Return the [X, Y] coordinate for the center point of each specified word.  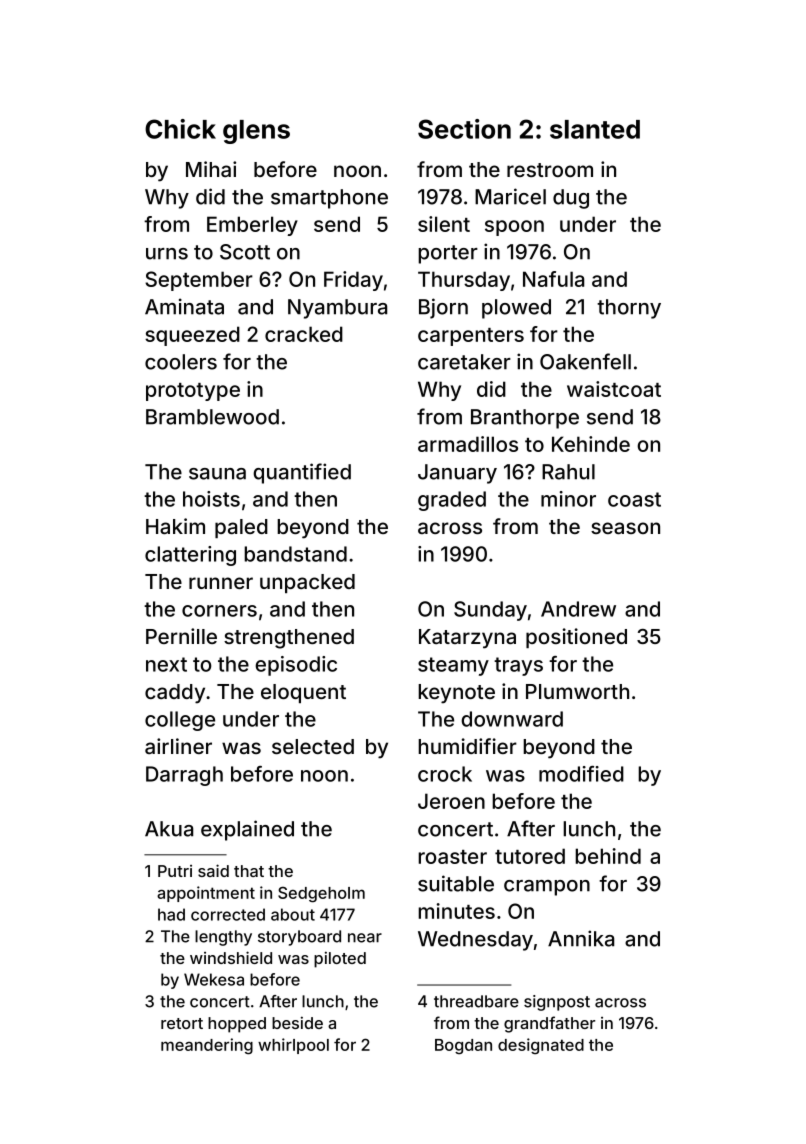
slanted [595, 129]
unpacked [307, 583]
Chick [180, 129]
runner [221, 583]
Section [464, 129]
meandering [207, 1046]
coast [634, 499]
